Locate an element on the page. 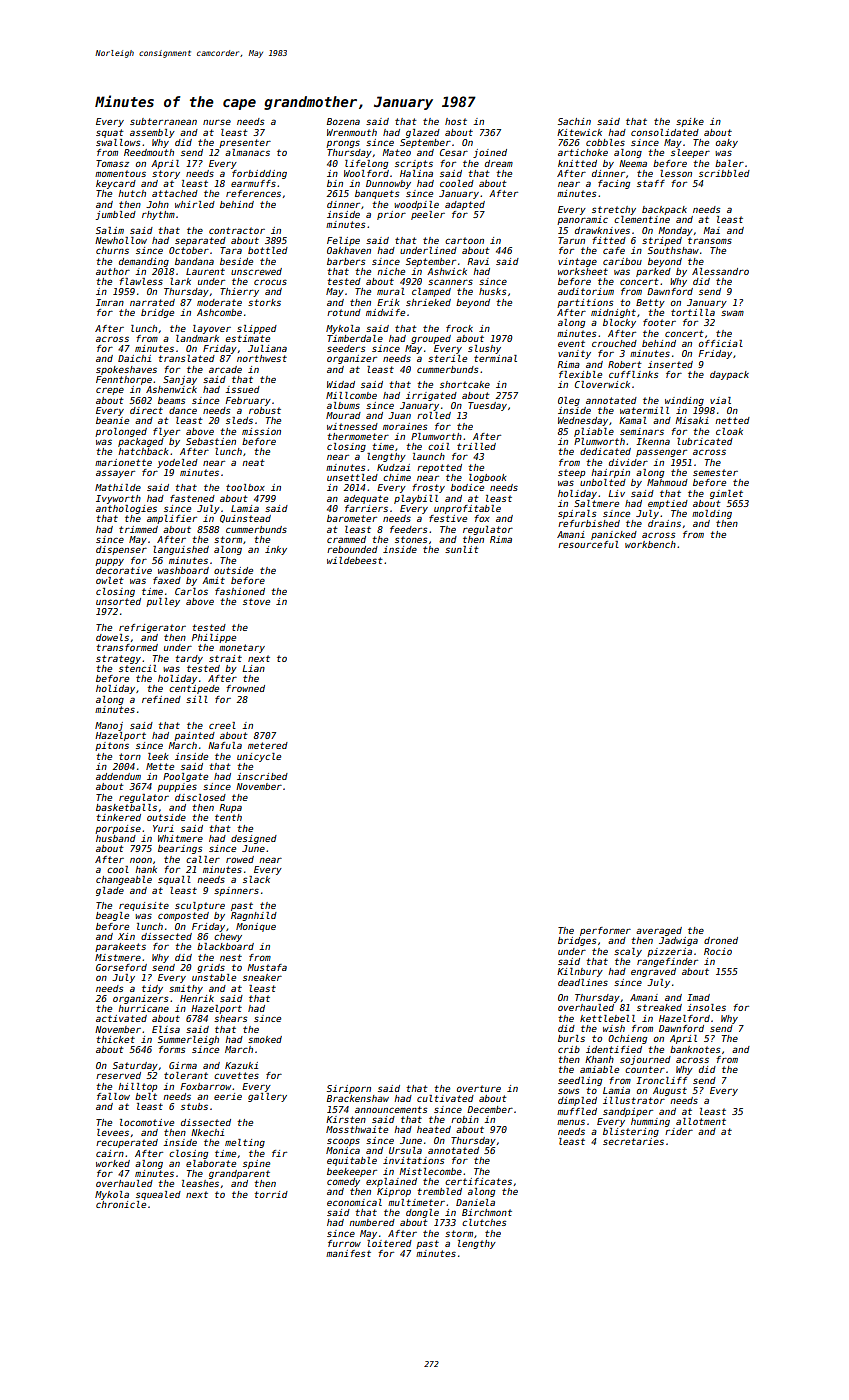 This image has height=1400, width=849. chronicle is located at coordinates (121, 1204).
